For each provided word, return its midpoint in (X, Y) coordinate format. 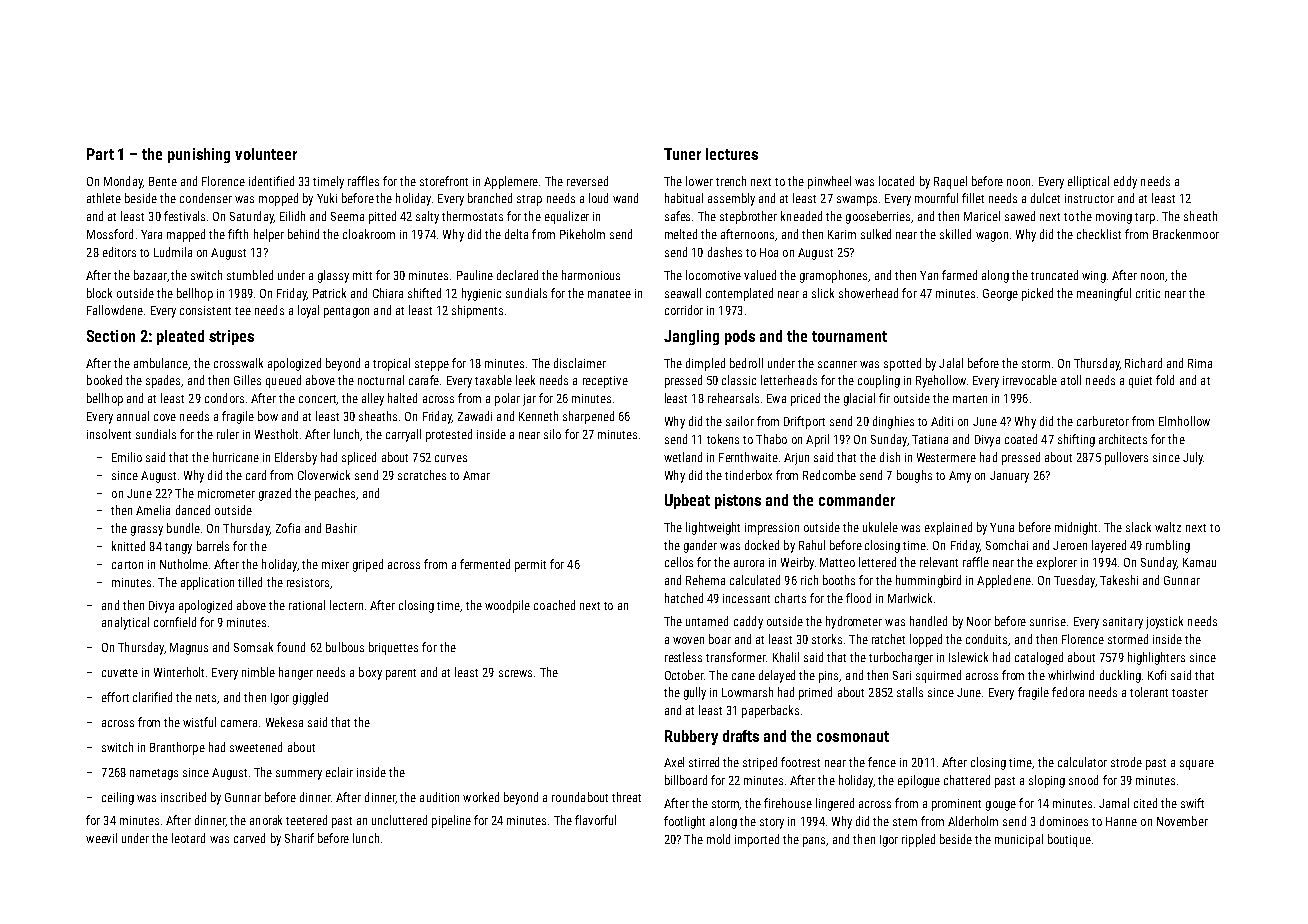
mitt (362, 275)
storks (827, 639)
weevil (101, 838)
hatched (684, 598)
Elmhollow (1184, 421)
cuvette (120, 673)
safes (677, 216)
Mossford (110, 234)
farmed (959, 275)
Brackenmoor (1186, 234)
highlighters (1156, 658)
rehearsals (733, 398)
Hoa (769, 252)
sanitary (1123, 623)
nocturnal (381, 380)
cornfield (175, 622)
